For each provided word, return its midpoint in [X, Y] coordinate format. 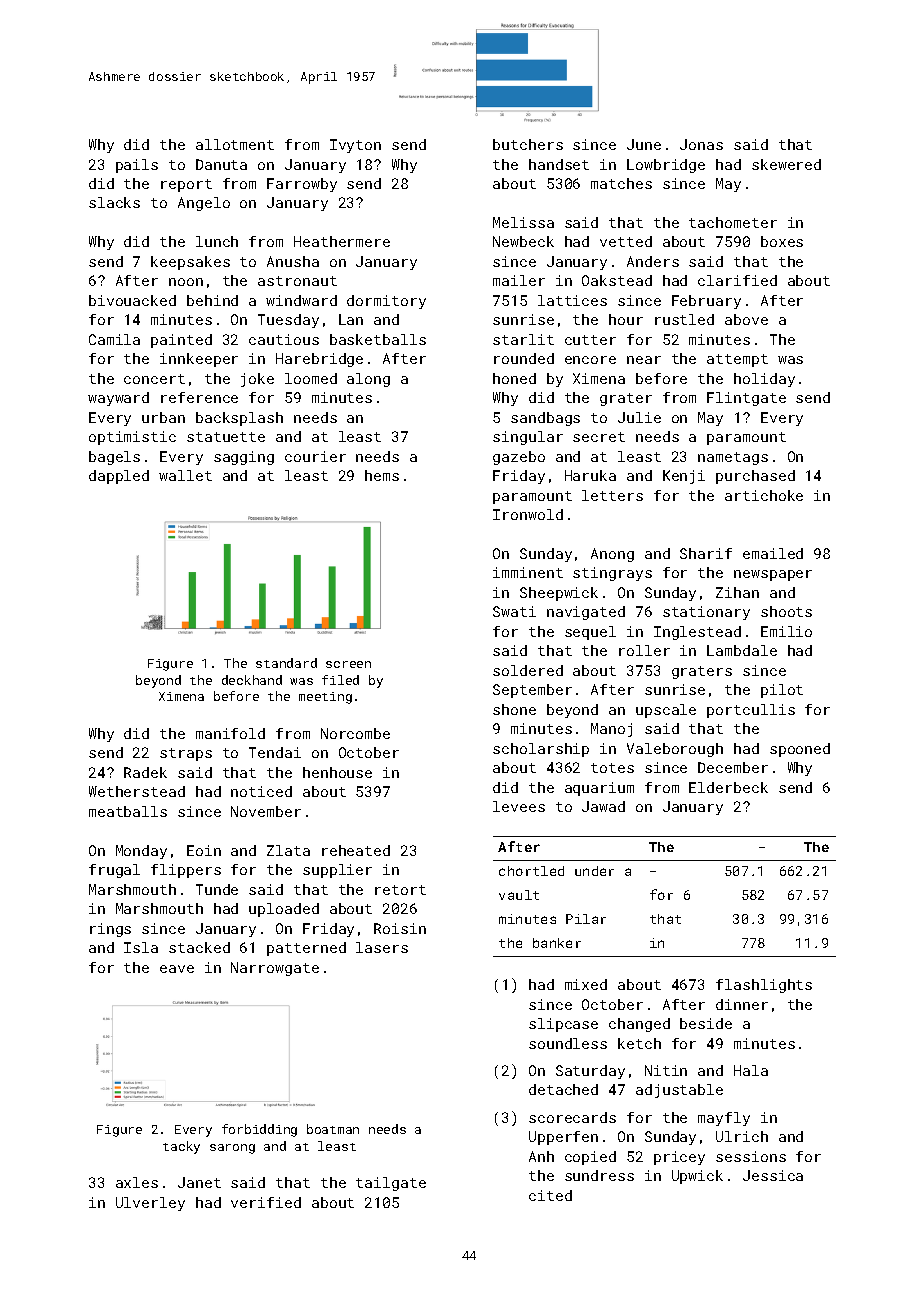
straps [186, 754]
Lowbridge [666, 166]
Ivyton [355, 146]
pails [137, 166]
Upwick [697, 1177]
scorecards [572, 1117]
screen [348, 664]
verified [266, 1202]
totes [612, 768]
